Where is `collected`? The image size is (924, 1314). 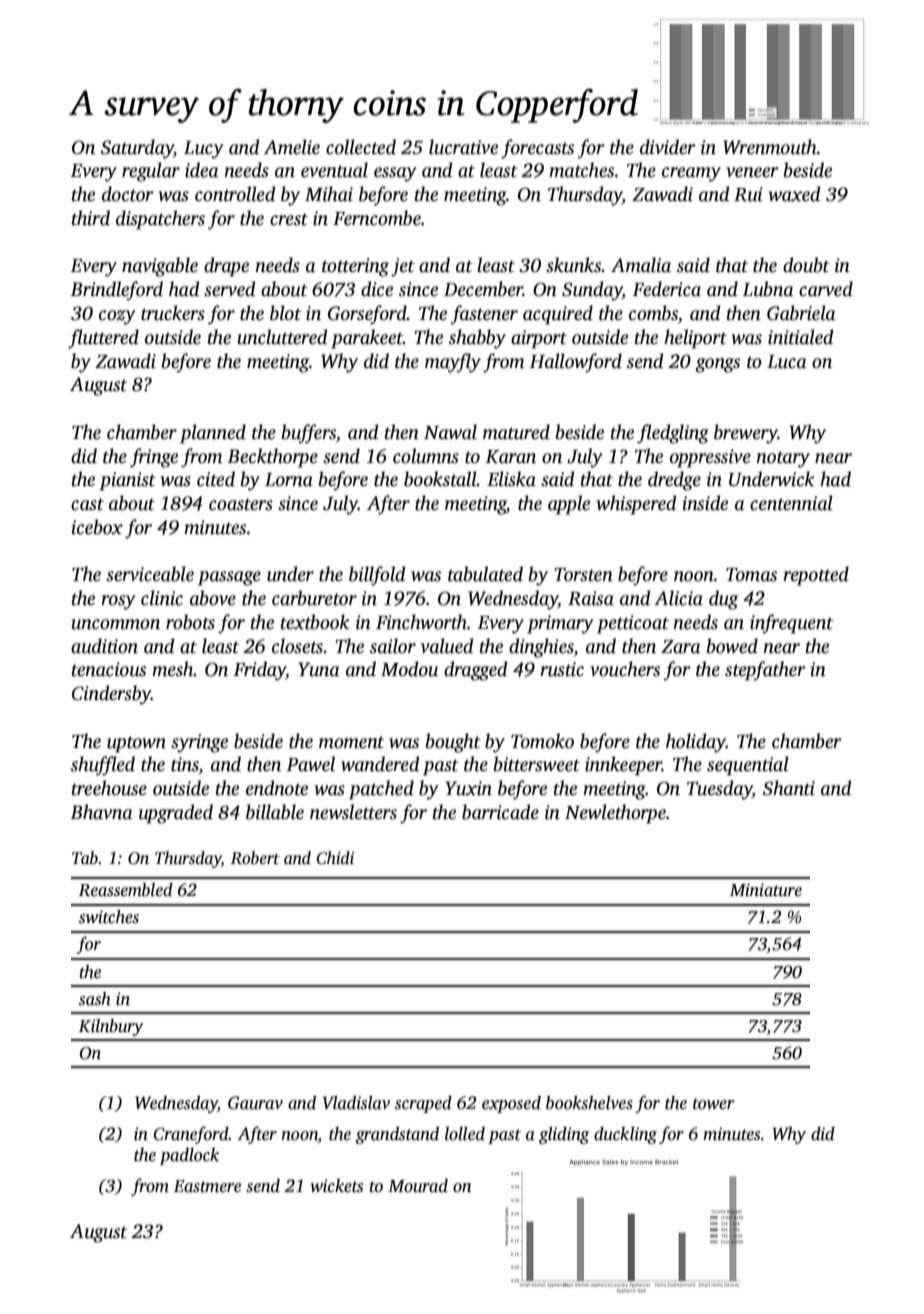 collected is located at coordinates (361, 147).
